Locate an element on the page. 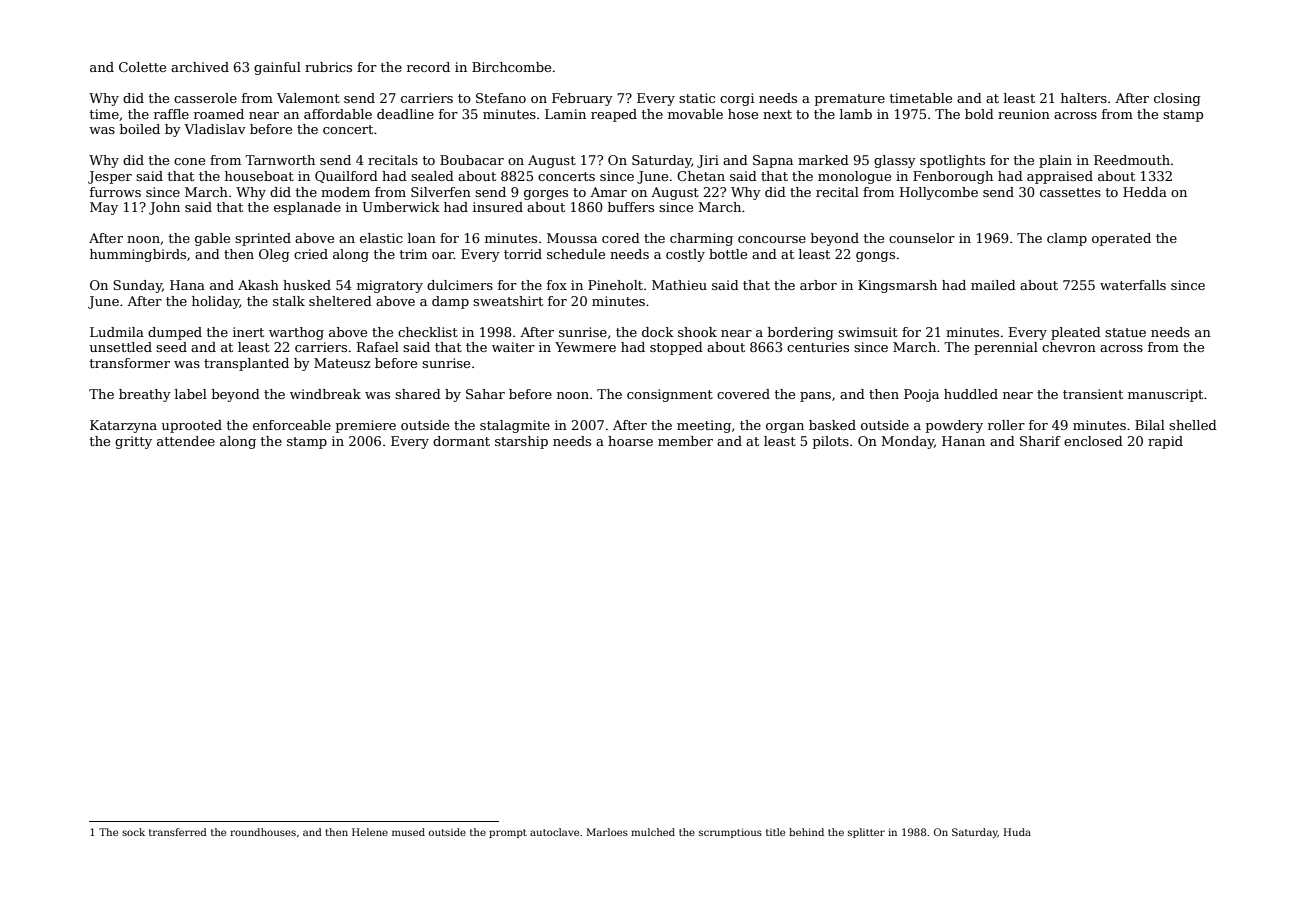 The image size is (1308, 924). halters is located at coordinates (1084, 98).
